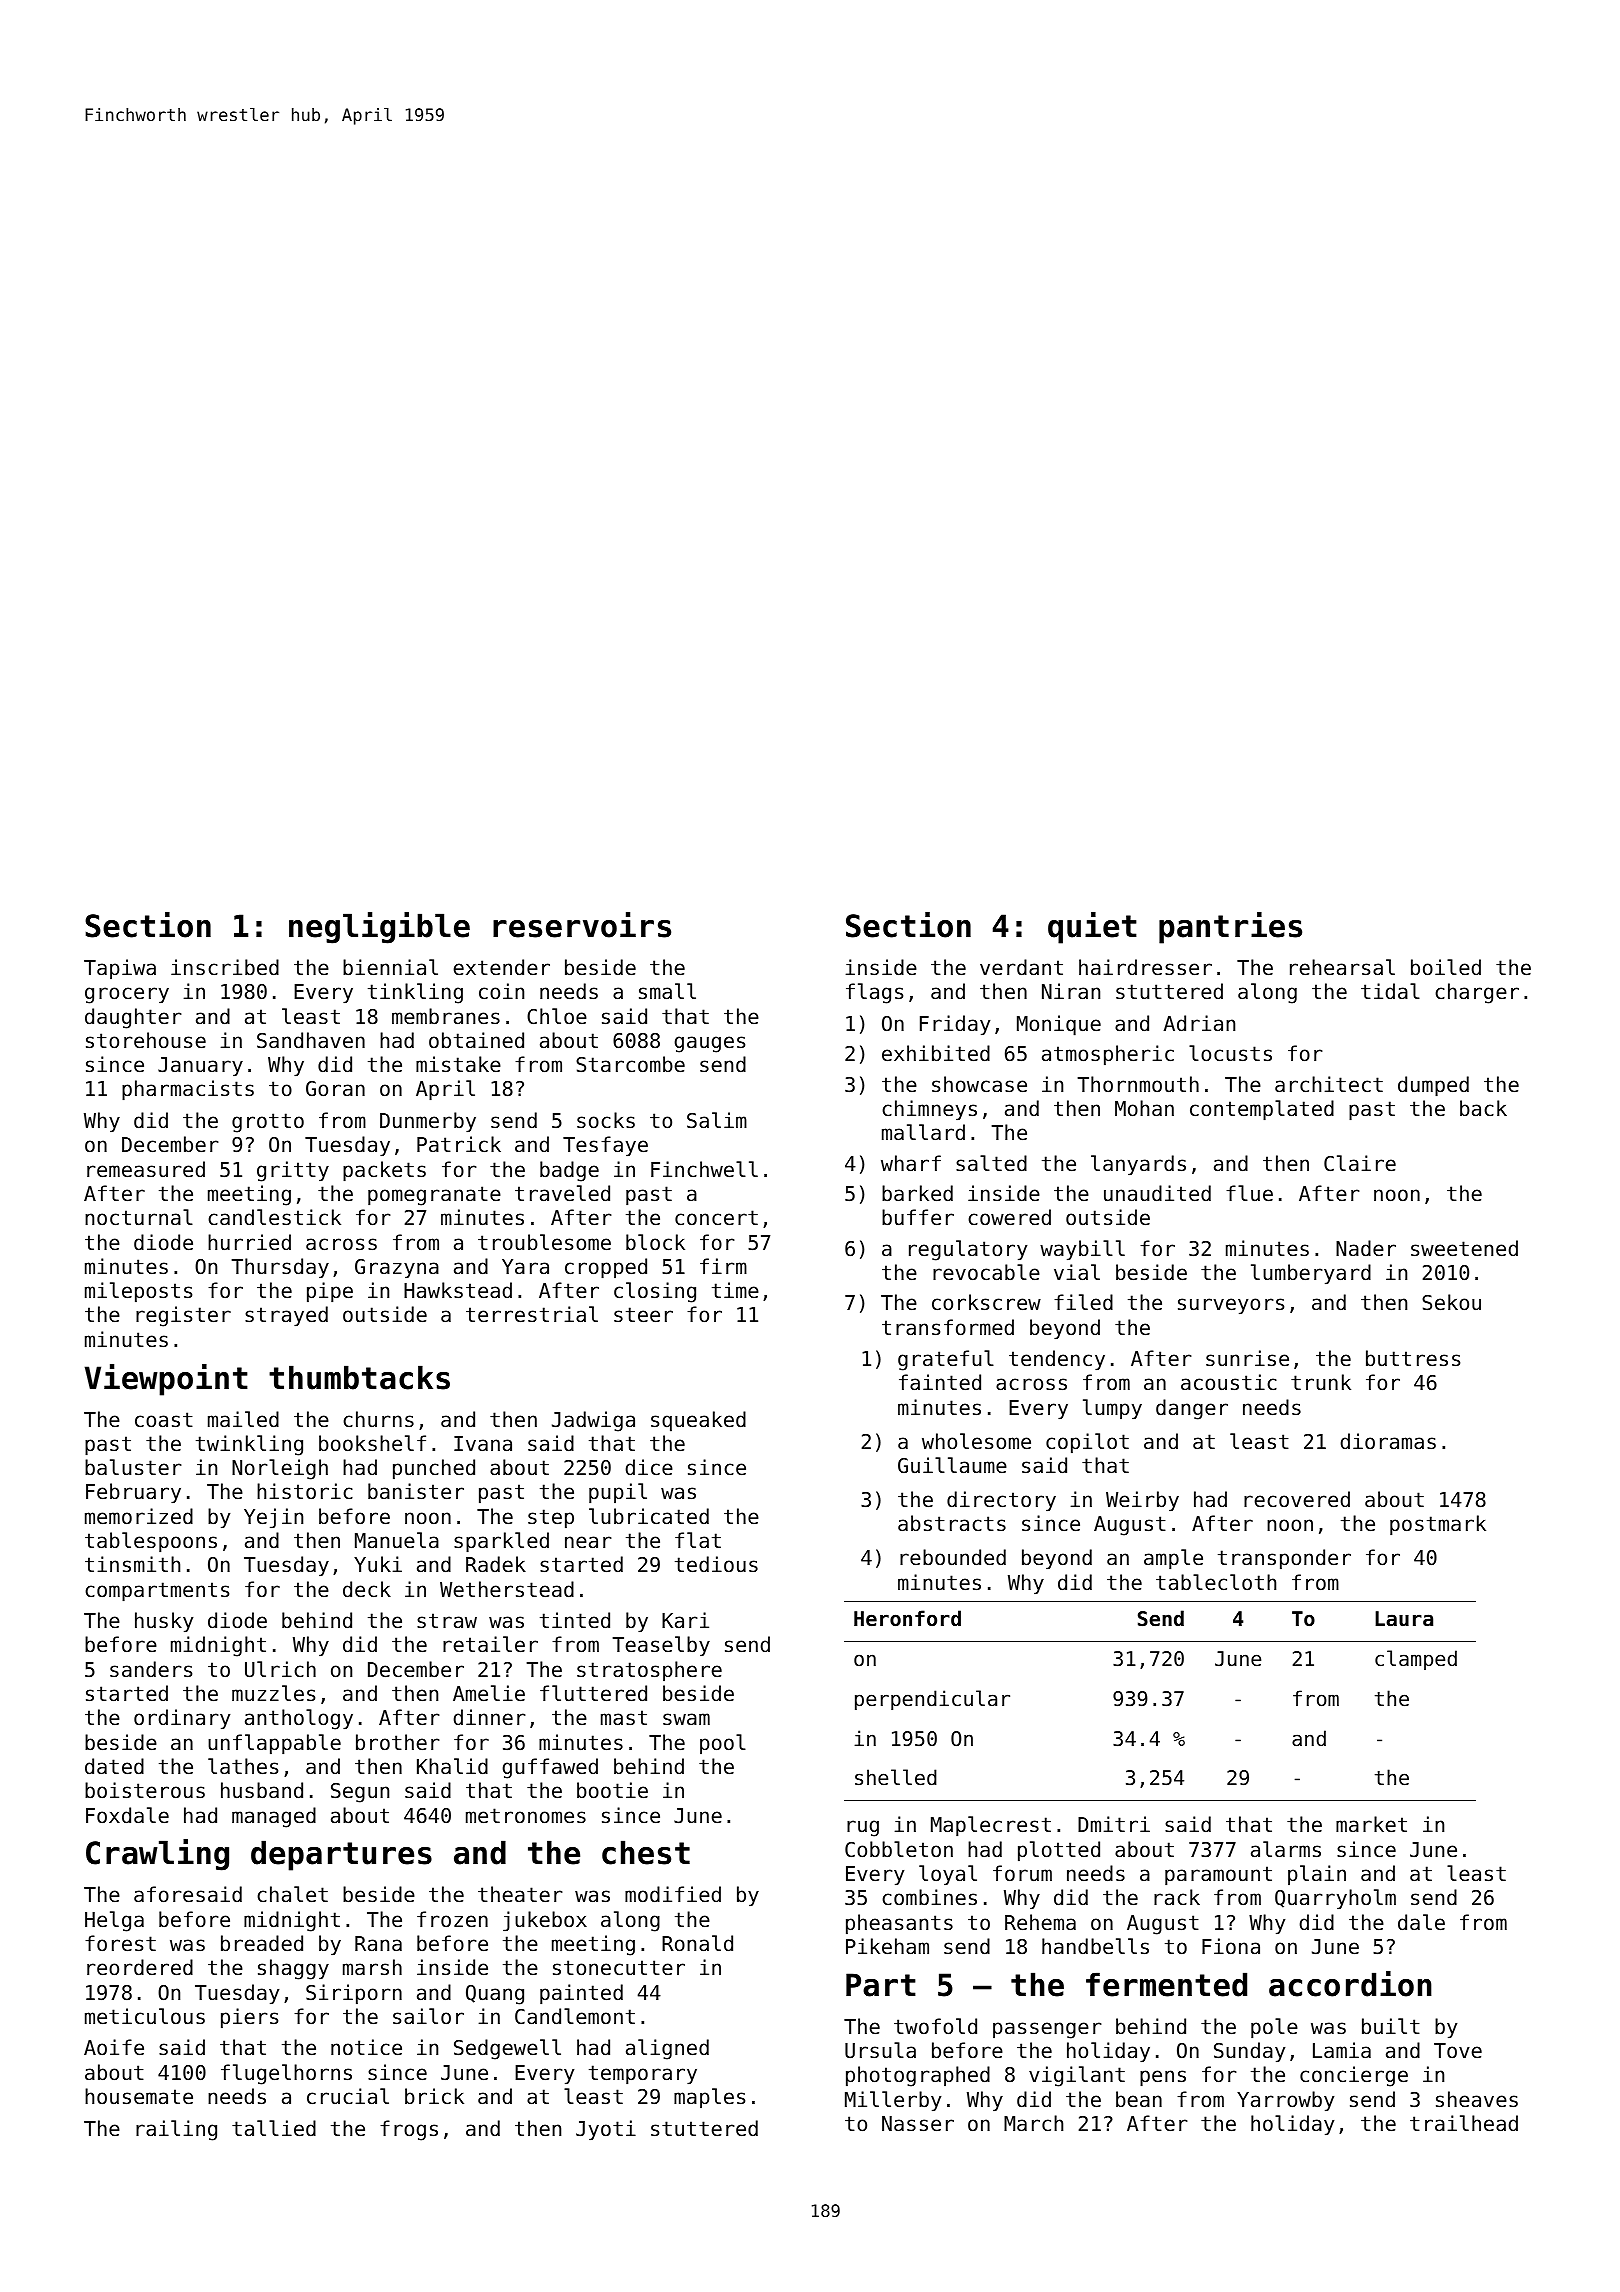 This document has width=1620, height=2292. What do you see at coordinates (1446, 967) in the document?
I see `boiled` at bounding box center [1446, 967].
